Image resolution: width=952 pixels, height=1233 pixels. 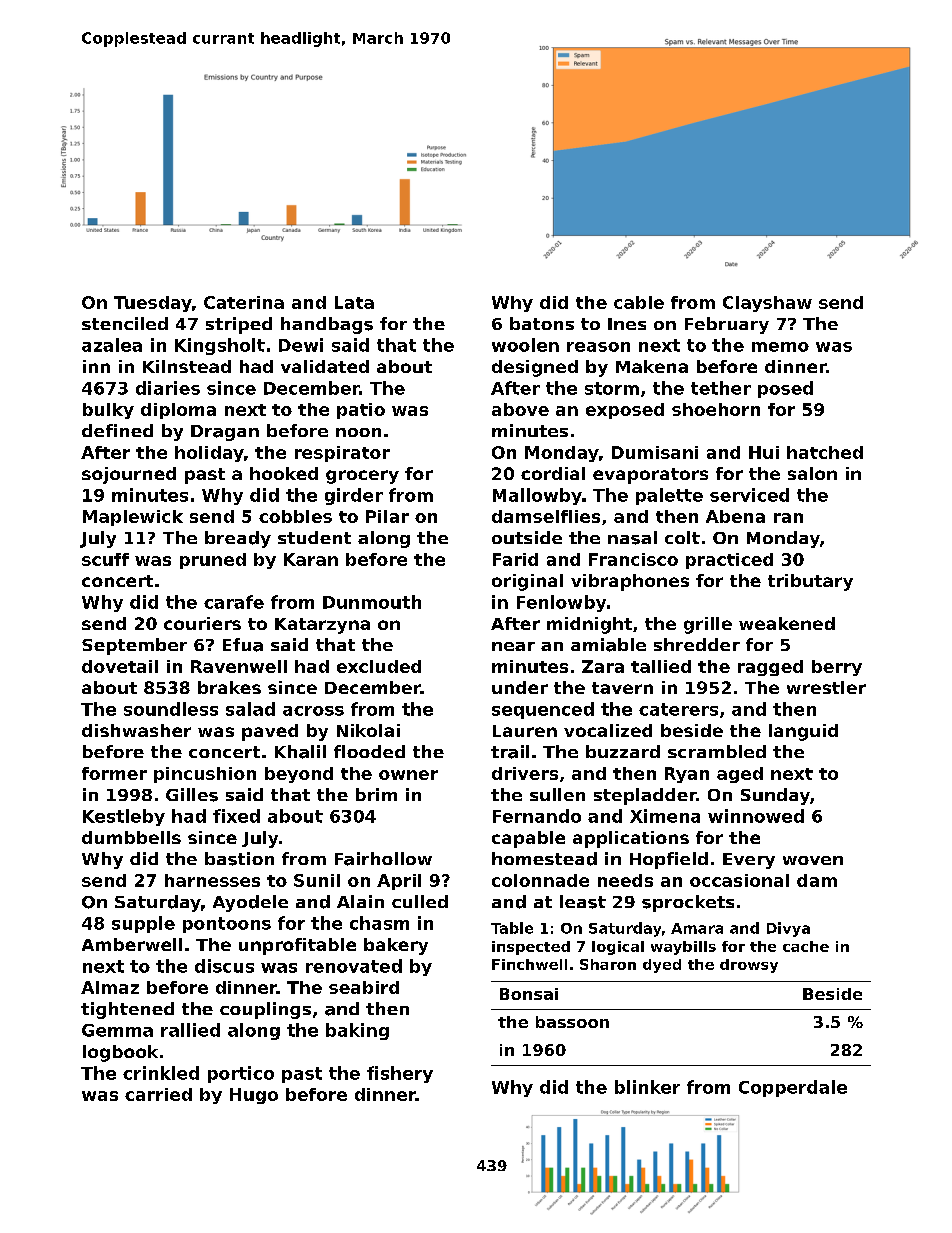 What do you see at coordinates (136, 730) in the page?
I see `dishwasher` at bounding box center [136, 730].
